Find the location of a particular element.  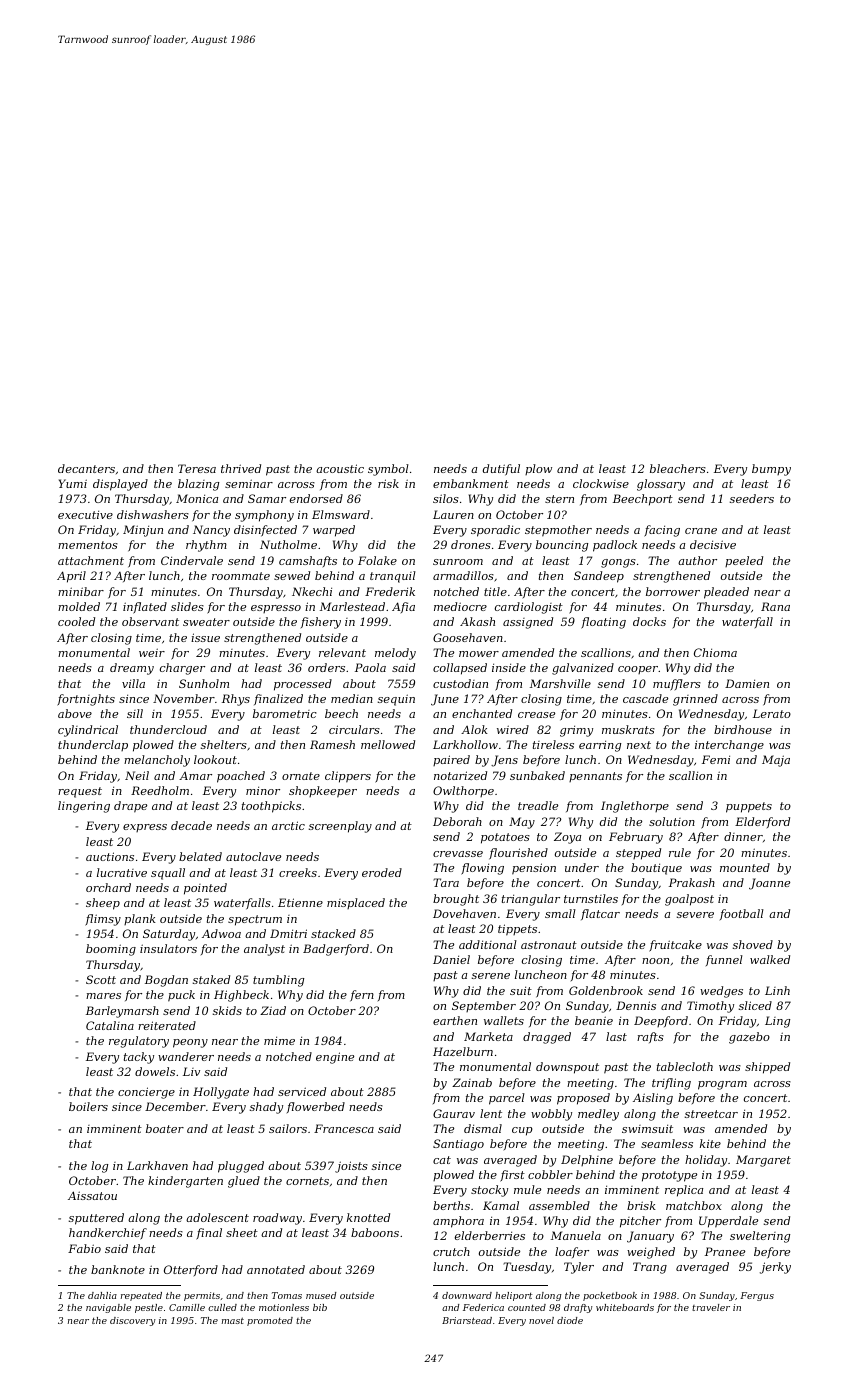

dutiful is located at coordinates (501, 470).
